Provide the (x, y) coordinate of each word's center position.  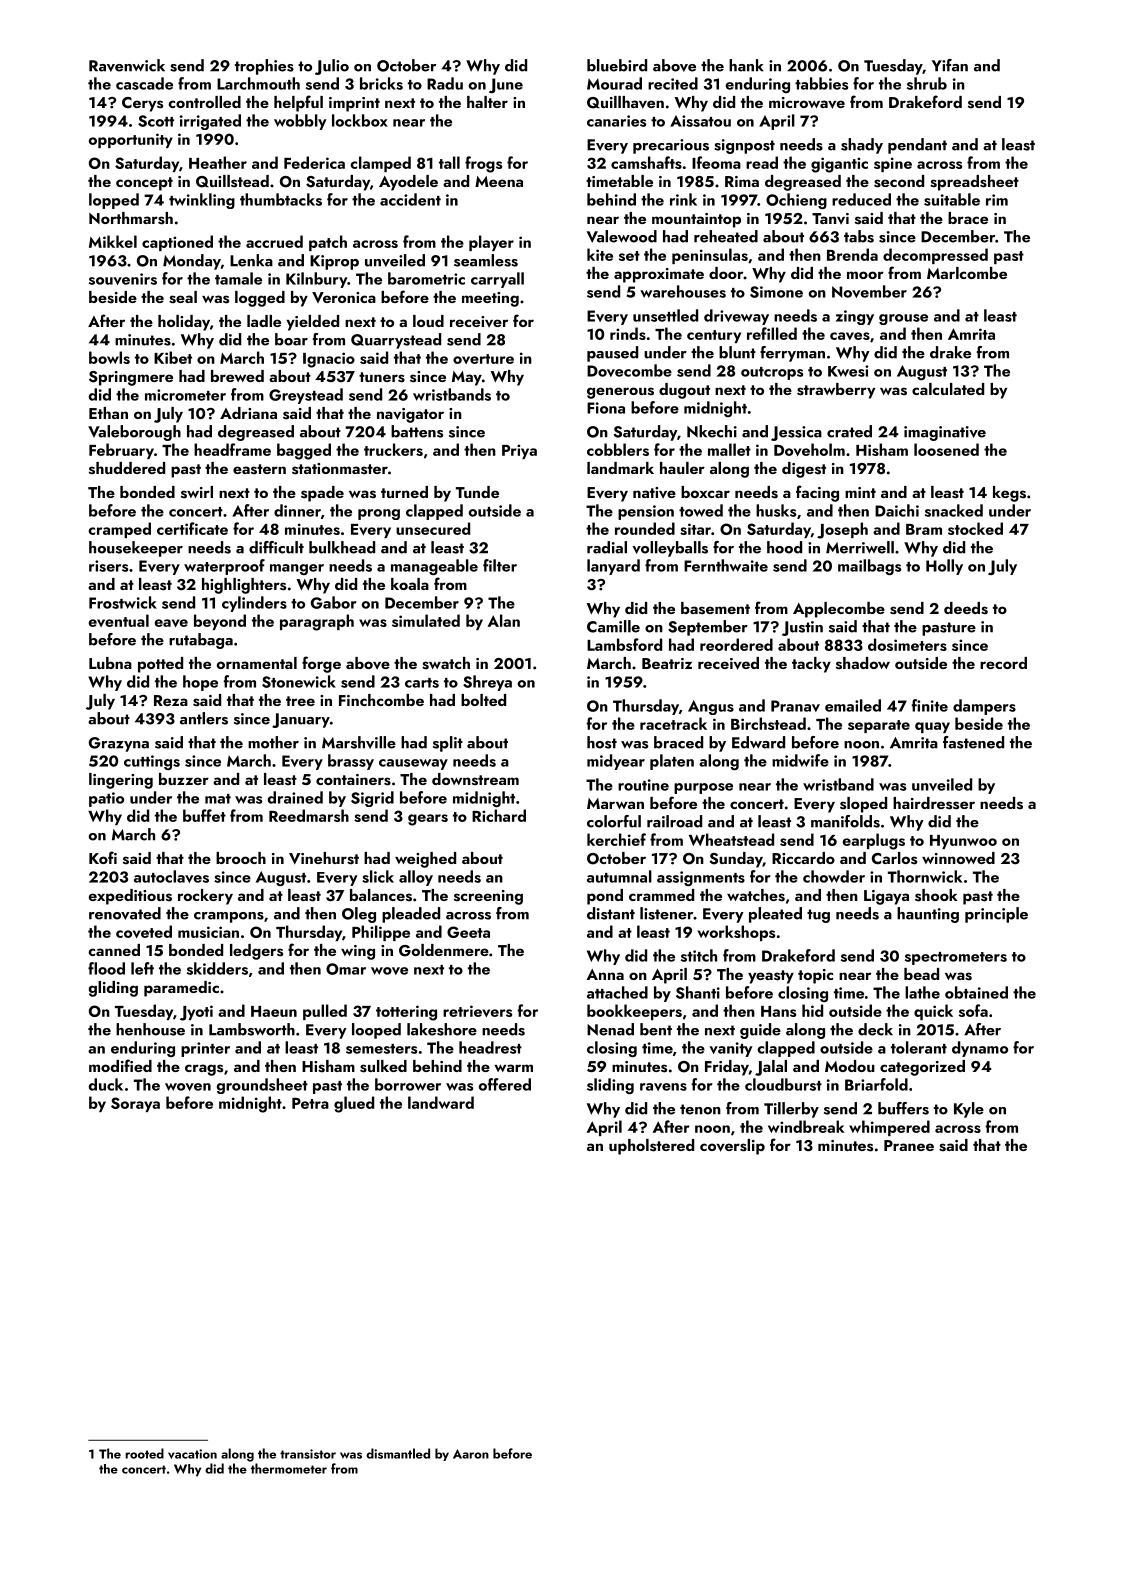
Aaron (471, 1454)
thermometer (289, 1468)
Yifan (950, 65)
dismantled (398, 1453)
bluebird (617, 65)
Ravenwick (127, 65)
